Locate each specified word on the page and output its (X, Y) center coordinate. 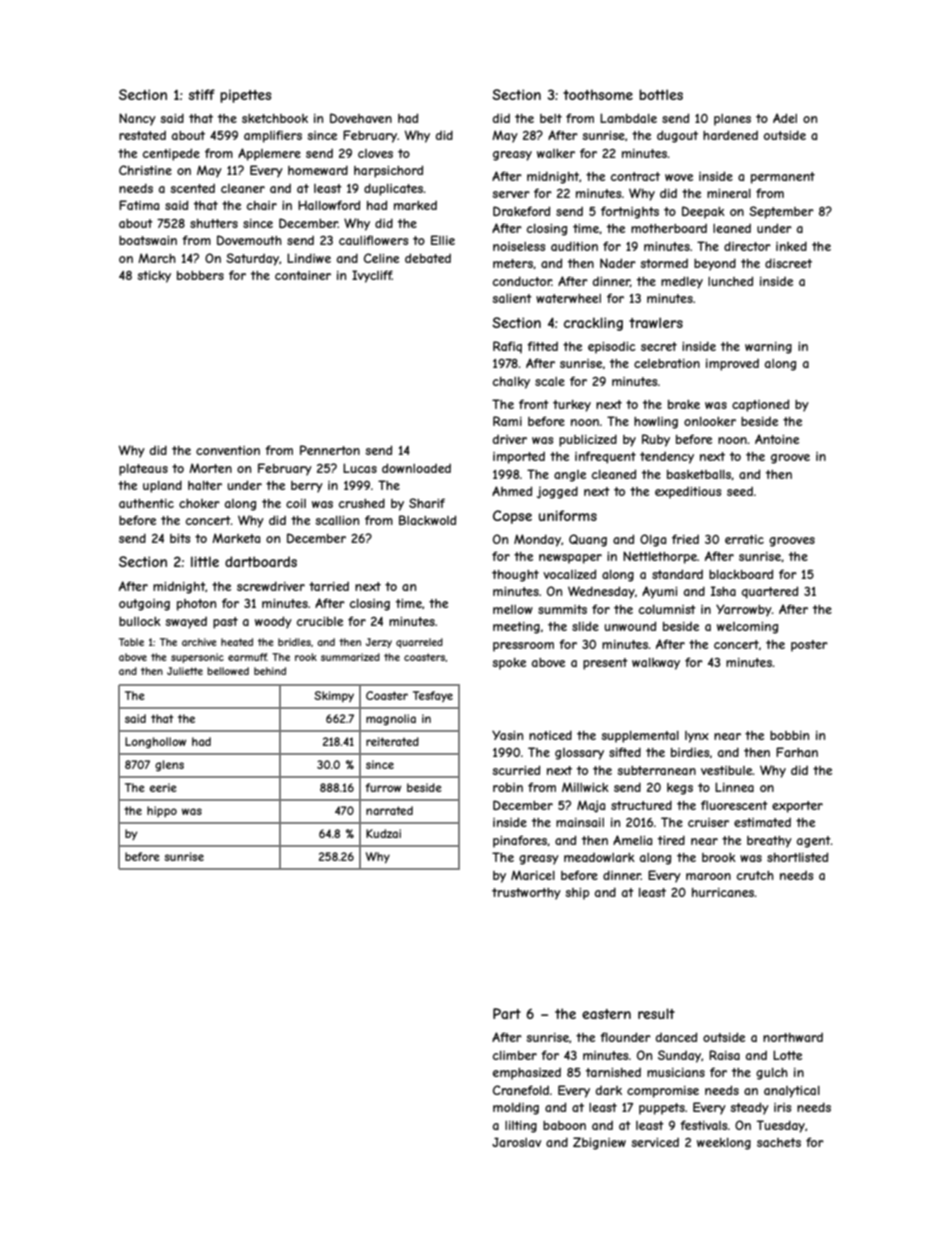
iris (782, 1107)
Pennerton (330, 450)
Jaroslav (516, 1142)
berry (307, 487)
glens (169, 765)
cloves (375, 153)
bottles (661, 94)
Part (507, 1013)
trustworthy (526, 894)
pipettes (245, 96)
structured (641, 805)
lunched (730, 281)
